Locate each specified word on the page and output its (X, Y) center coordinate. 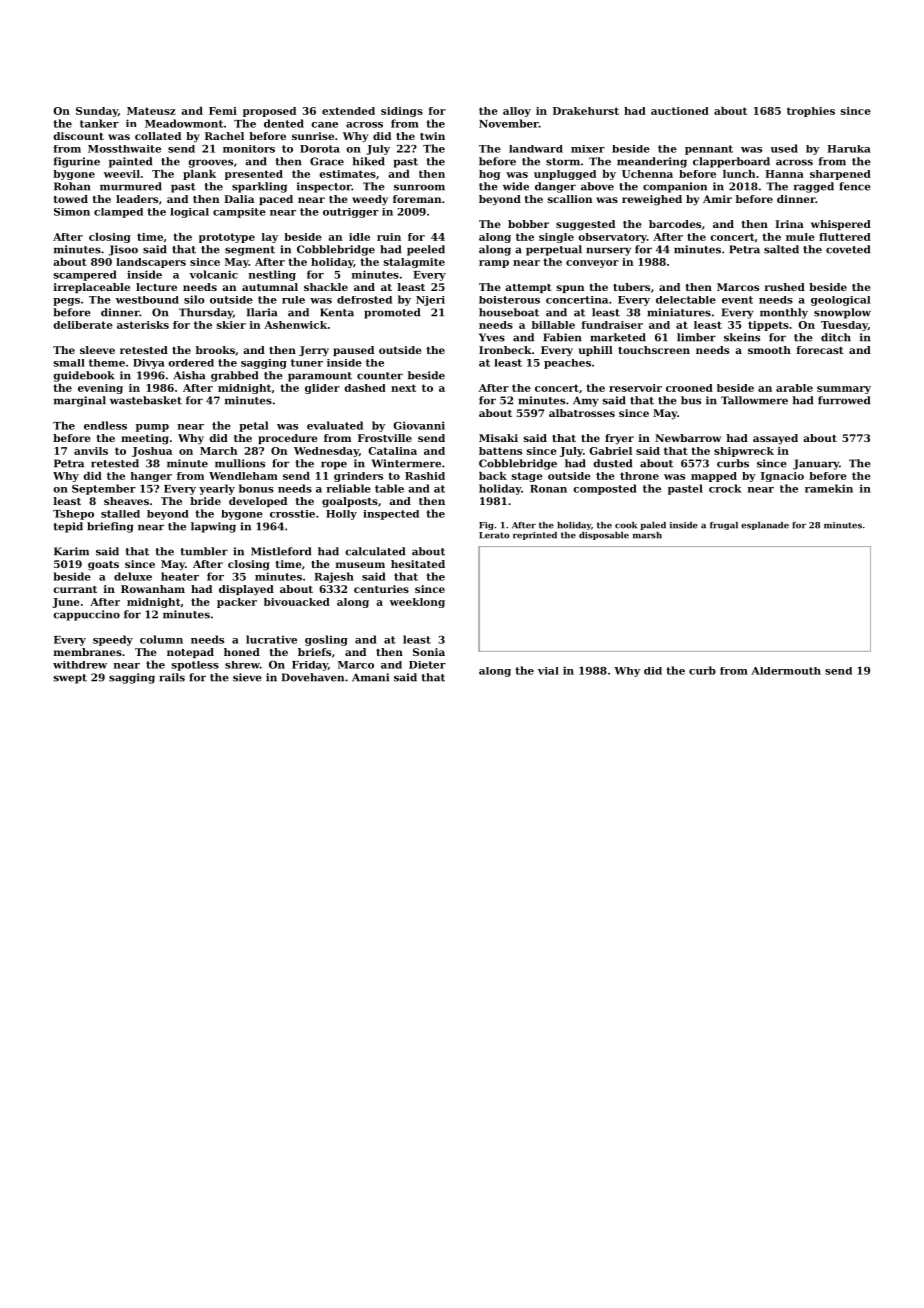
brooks (215, 350)
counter (380, 376)
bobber (528, 224)
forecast (820, 350)
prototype (227, 238)
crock (725, 488)
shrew (242, 665)
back (493, 476)
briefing (110, 527)
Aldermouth (786, 671)
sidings (402, 112)
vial (548, 671)
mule (800, 237)
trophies (811, 112)
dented (284, 123)
